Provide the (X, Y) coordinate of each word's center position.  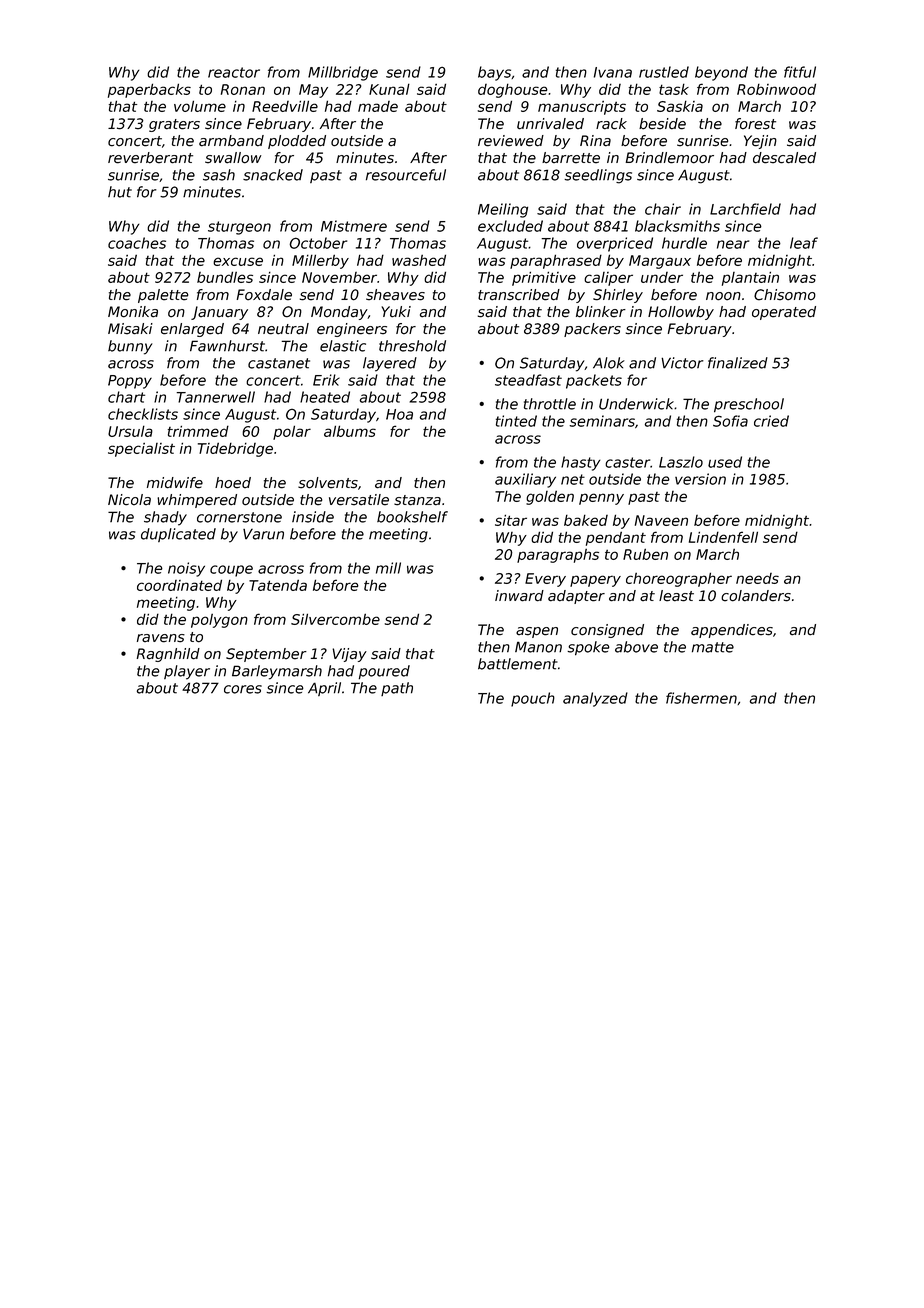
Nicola (129, 500)
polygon (219, 621)
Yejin (760, 142)
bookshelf (412, 517)
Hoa (399, 414)
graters (174, 125)
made (378, 106)
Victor (682, 363)
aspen (537, 632)
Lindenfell (723, 537)
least (676, 596)
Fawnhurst (227, 346)
